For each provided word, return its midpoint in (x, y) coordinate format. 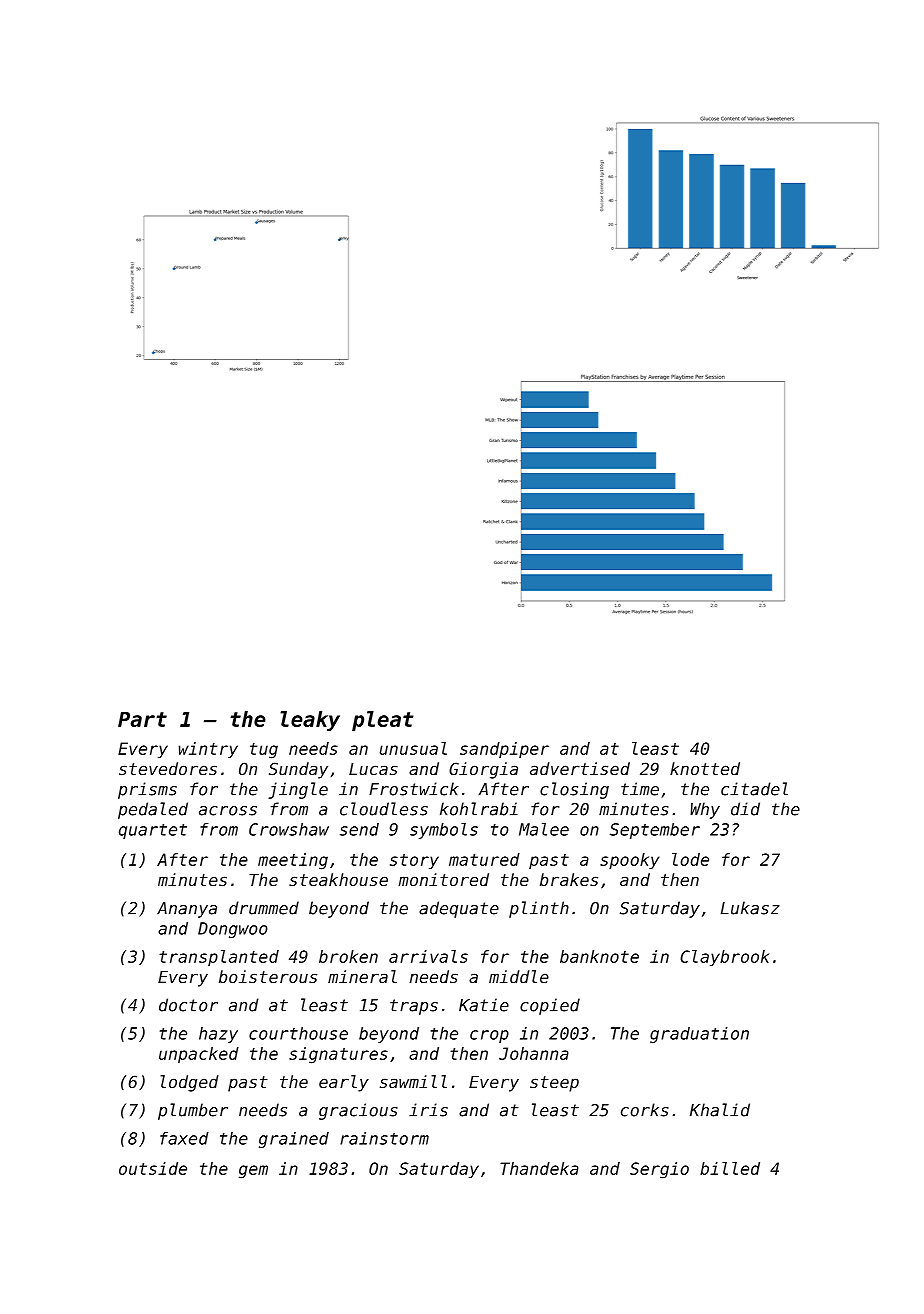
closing (574, 790)
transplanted (219, 958)
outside (153, 1168)
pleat (383, 721)
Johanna (534, 1053)
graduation (699, 1035)
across (228, 811)
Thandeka (539, 1168)
